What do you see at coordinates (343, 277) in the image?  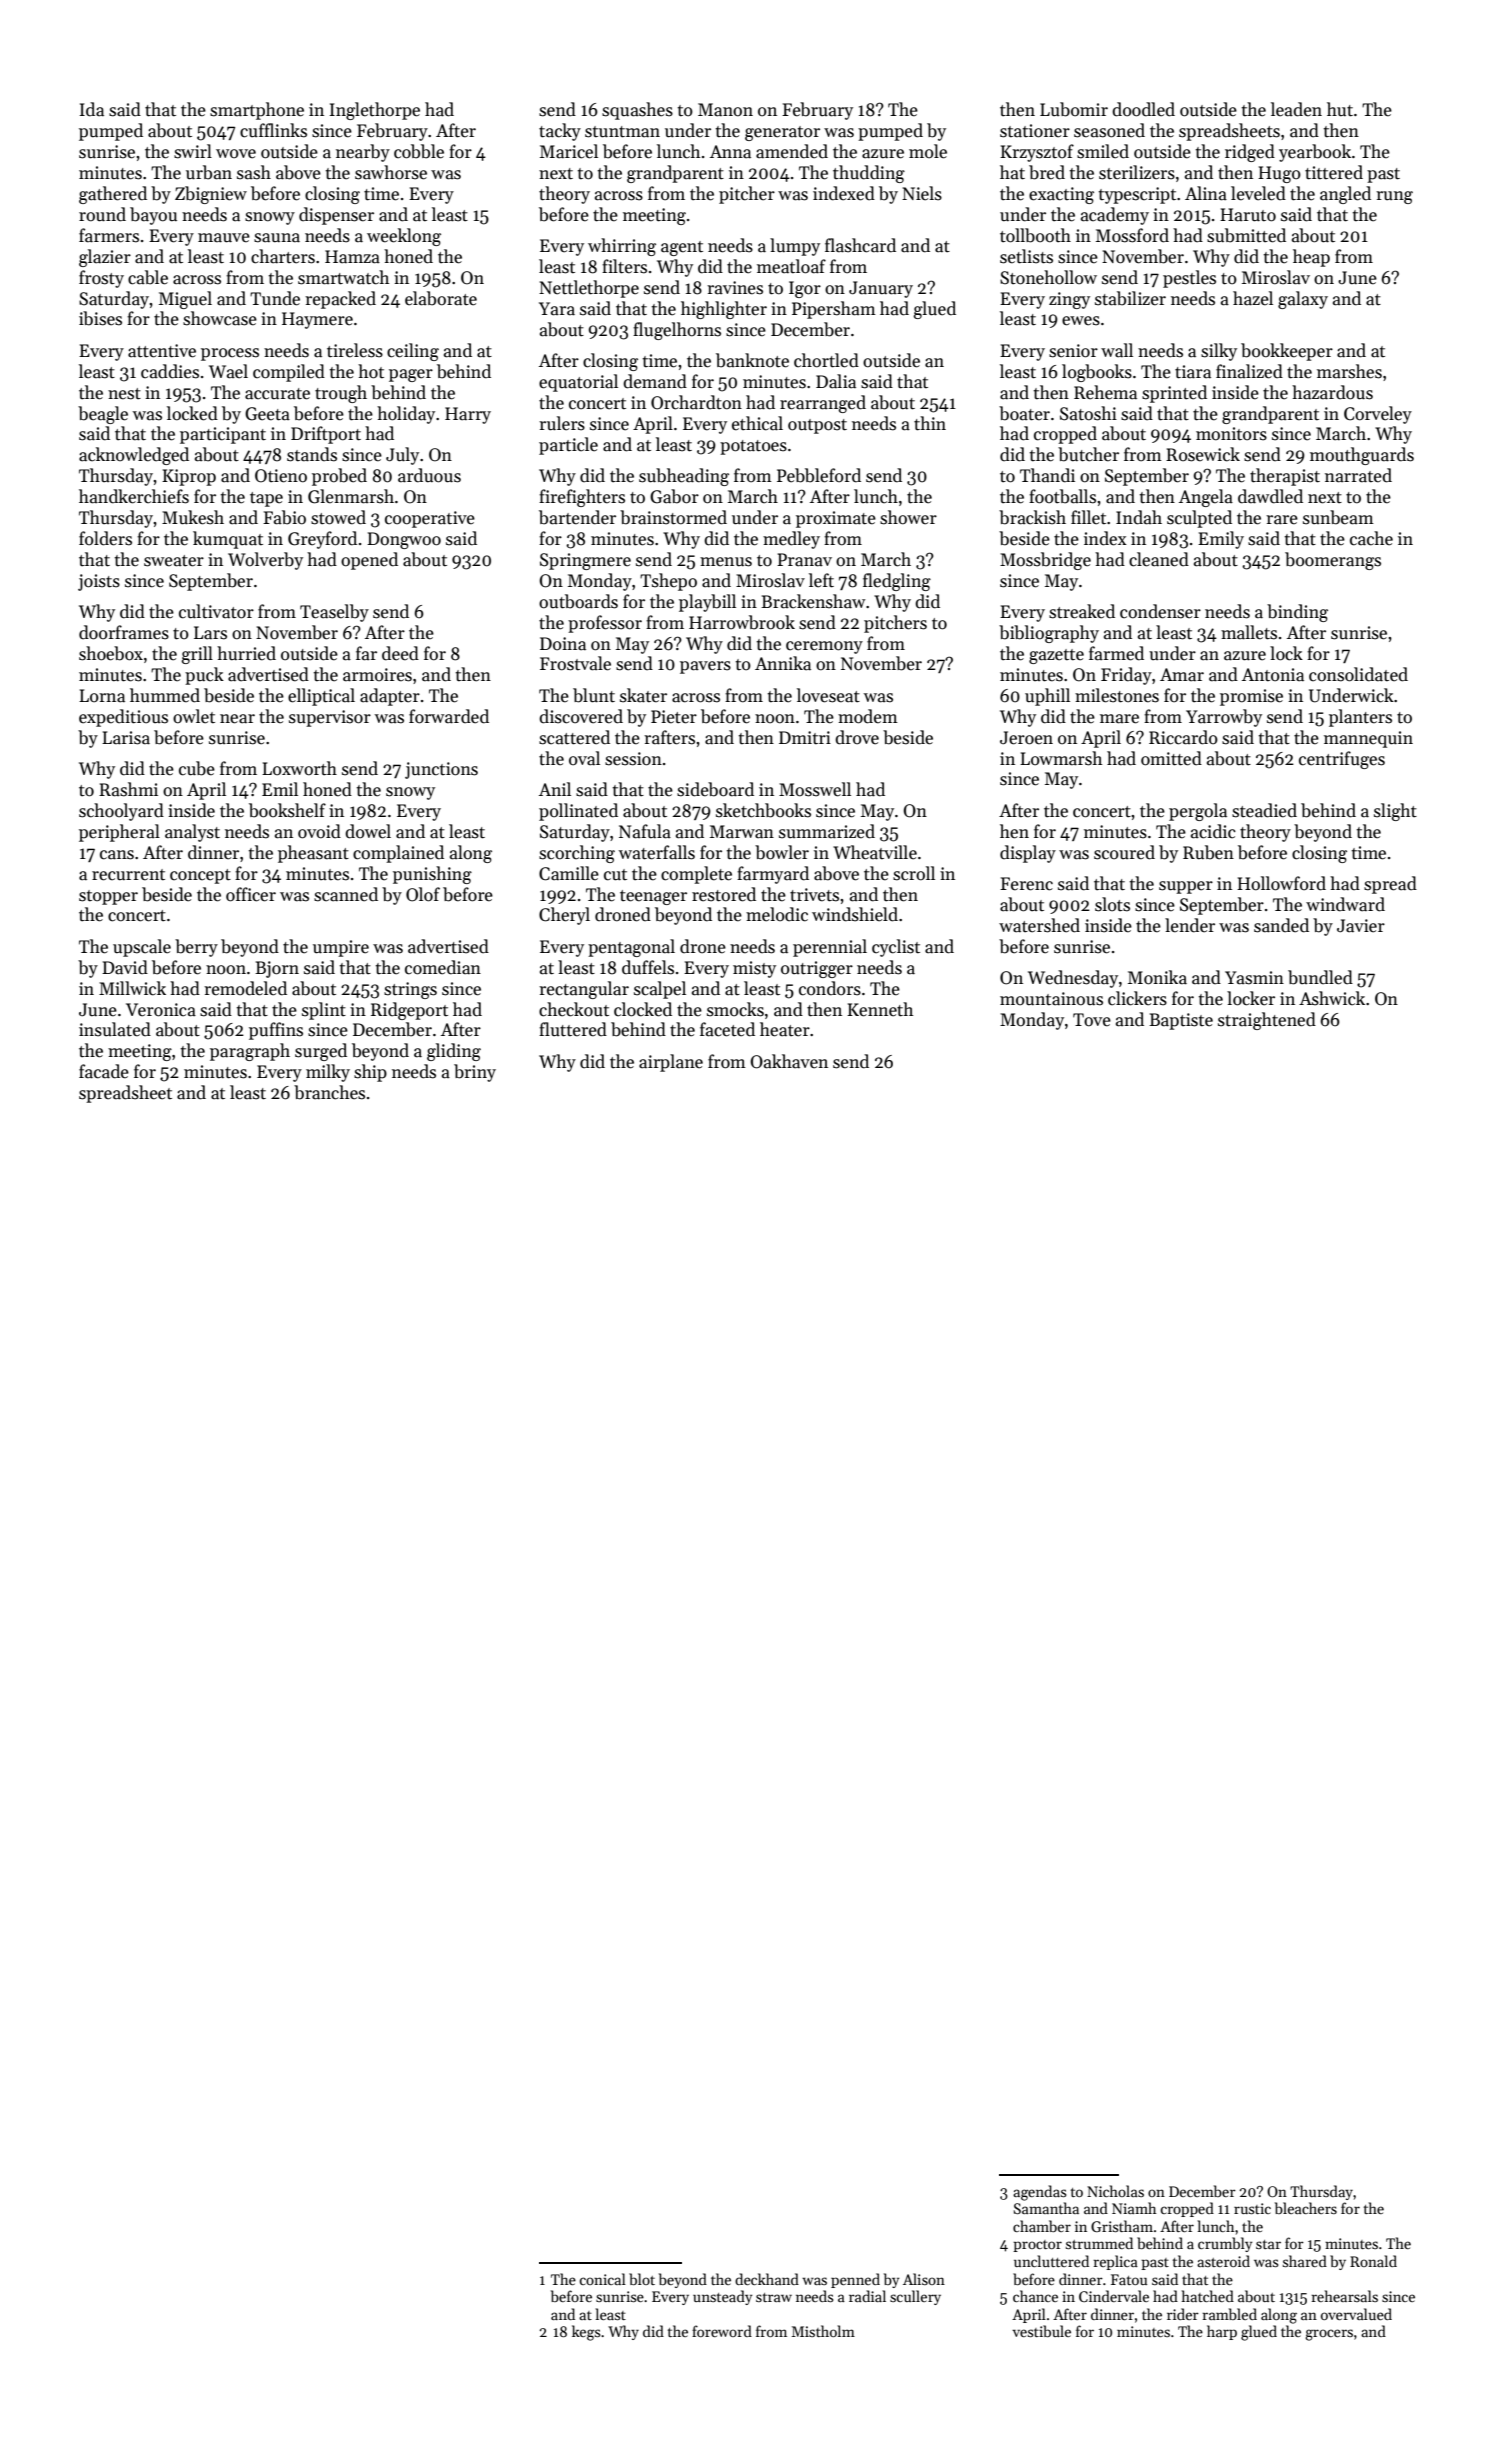 I see `smartwatch` at bounding box center [343, 277].
